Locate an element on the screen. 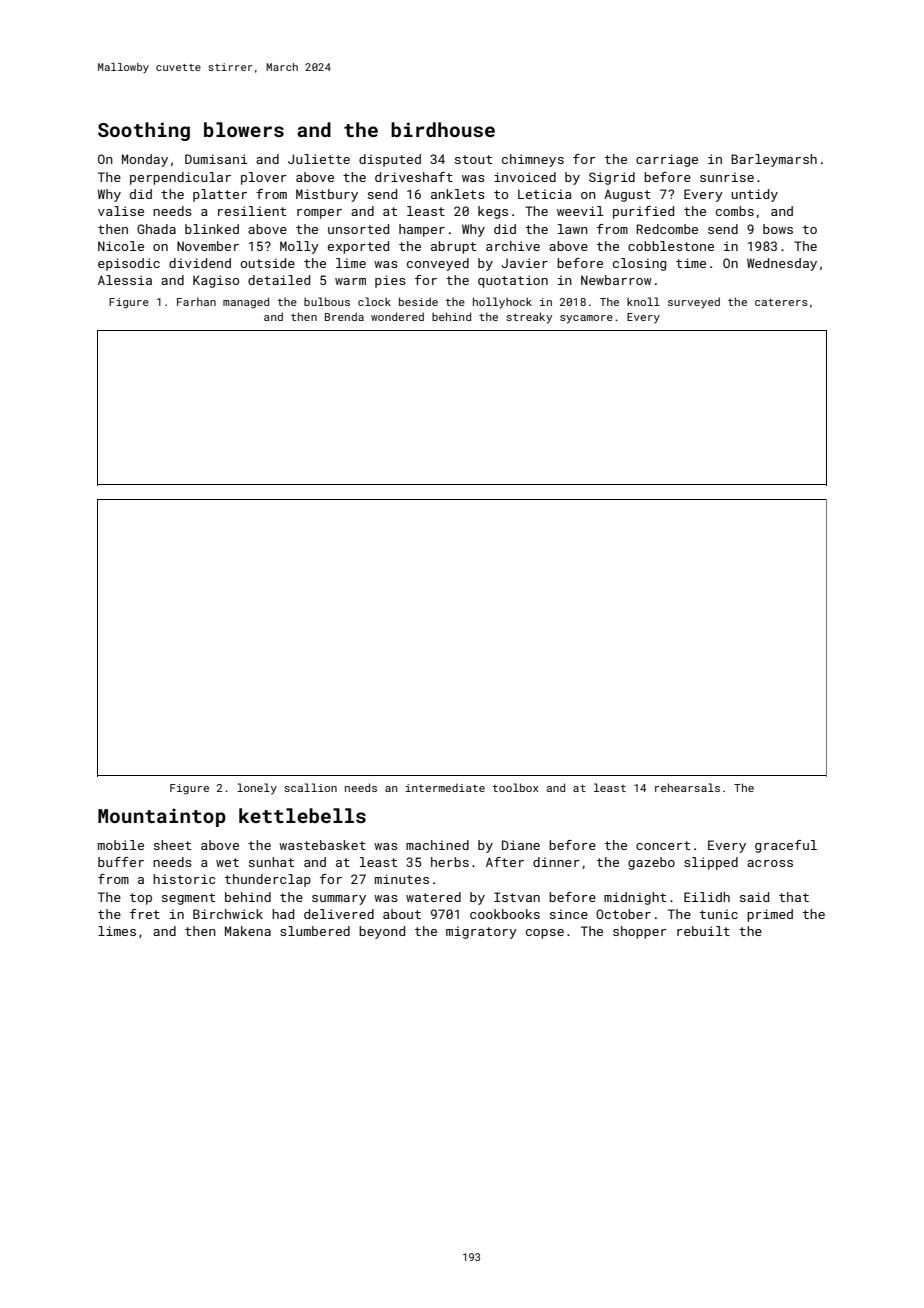 The width and height of the screenshot is (924, 1308). weevil is located at coordinates (580, 211).
